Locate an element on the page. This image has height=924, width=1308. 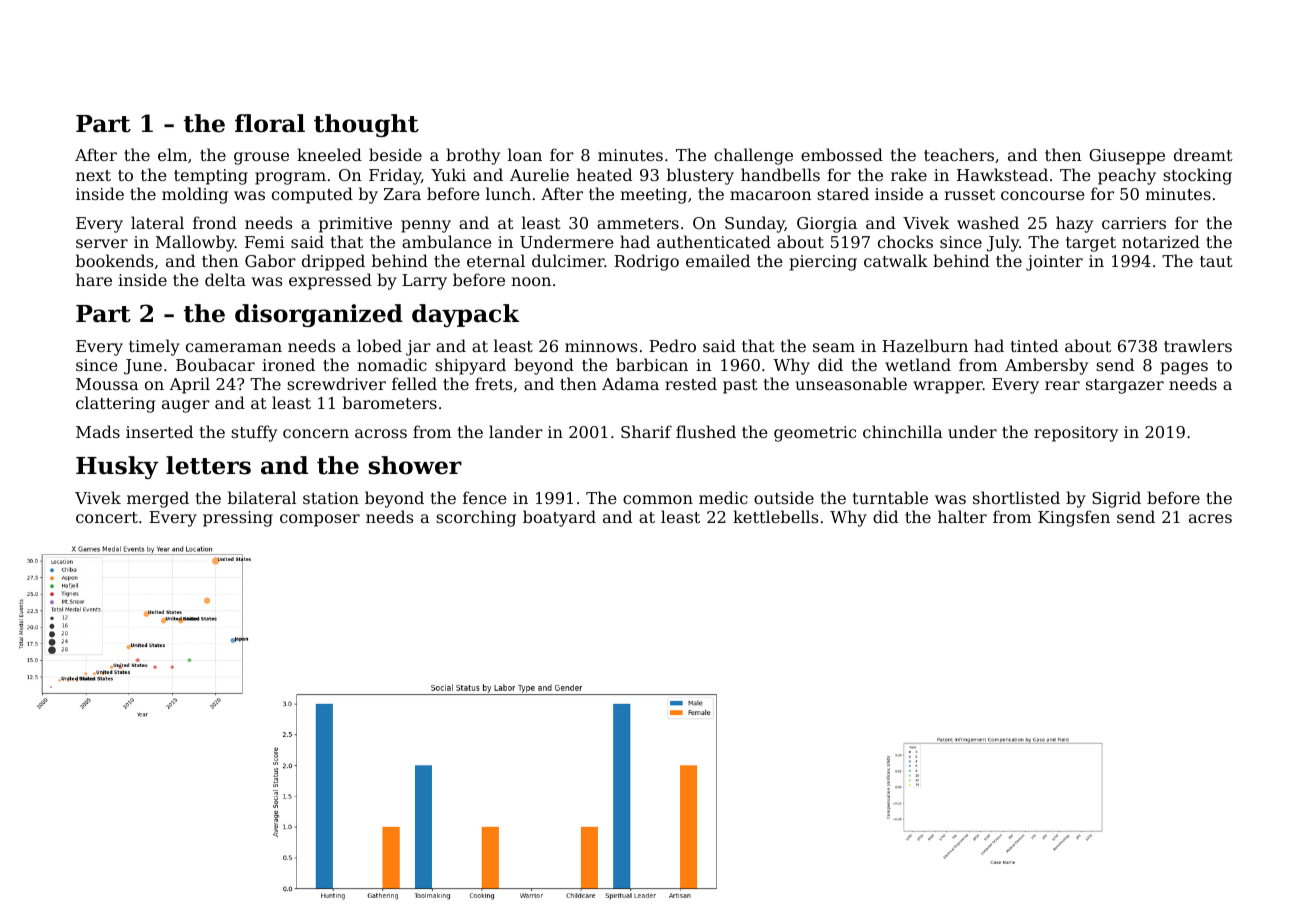
shortlisted is located at coordinates (1016, 497).
